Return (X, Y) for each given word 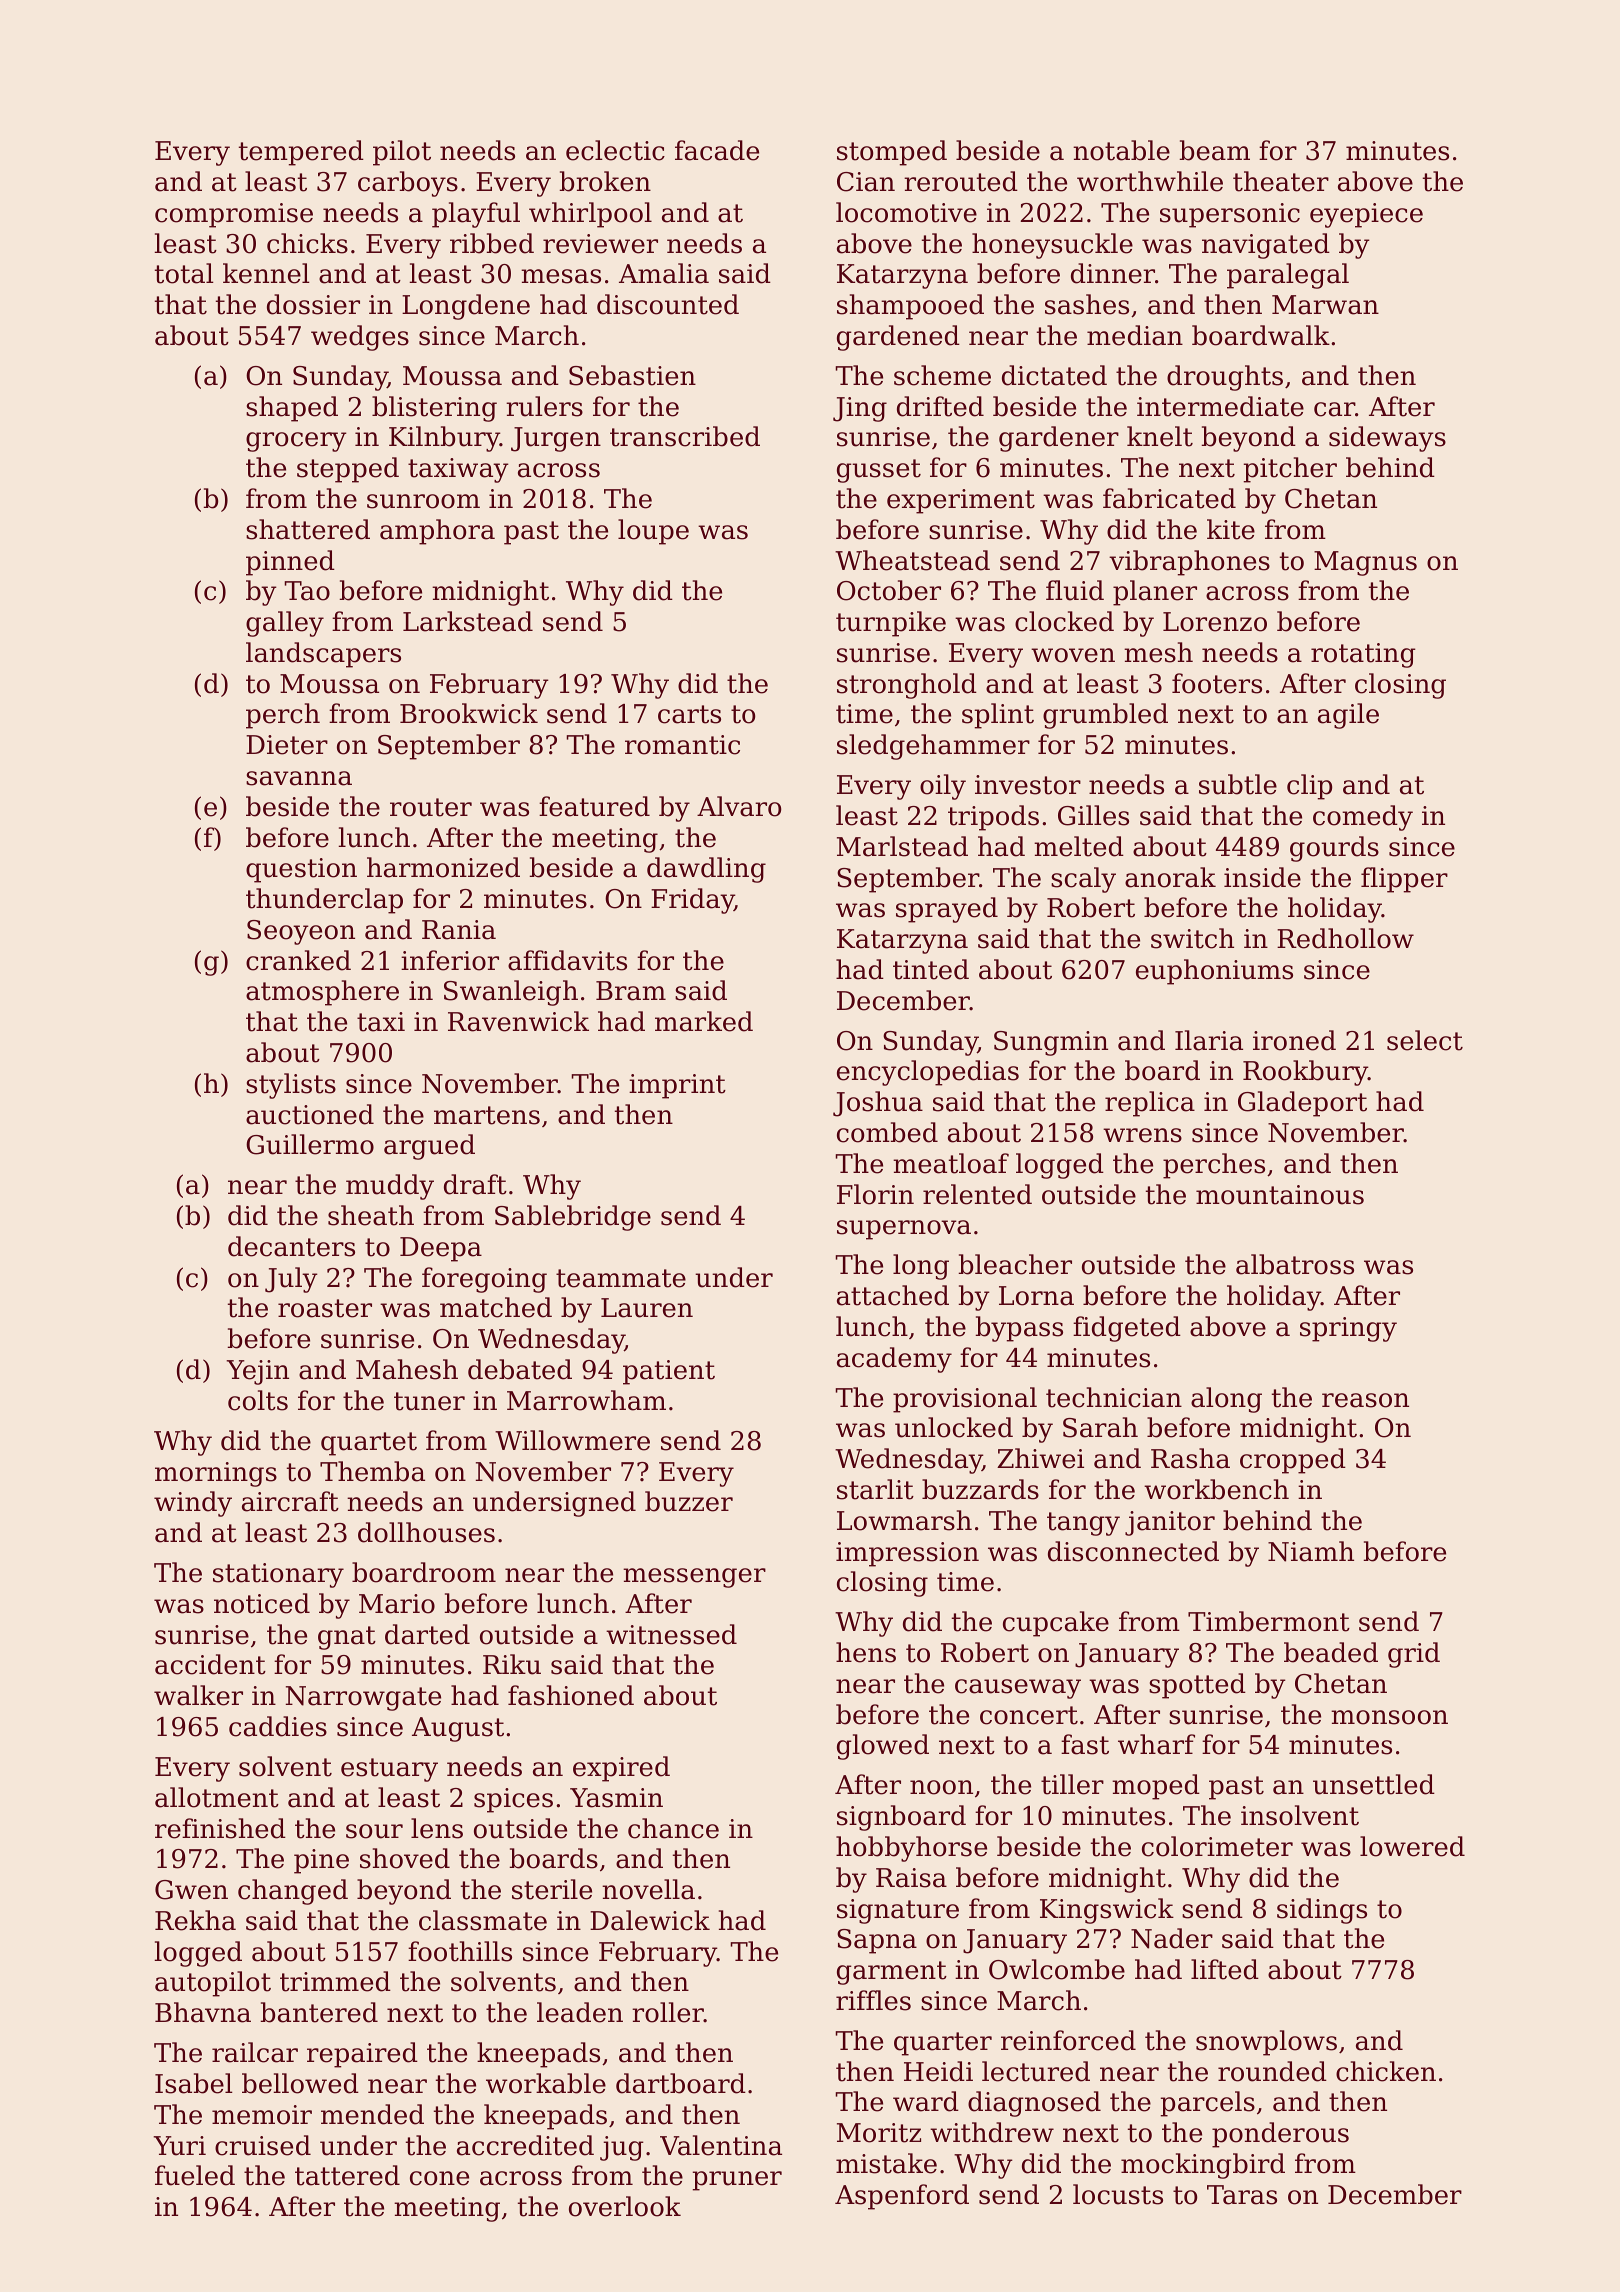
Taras (1242, 2195)
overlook (625, 2206)
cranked (298, 960)
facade (717, 150)
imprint (677, 1086)
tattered (347, 2175)
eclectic (615, 150)
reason (1365, 1400)
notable (1121, 150)
